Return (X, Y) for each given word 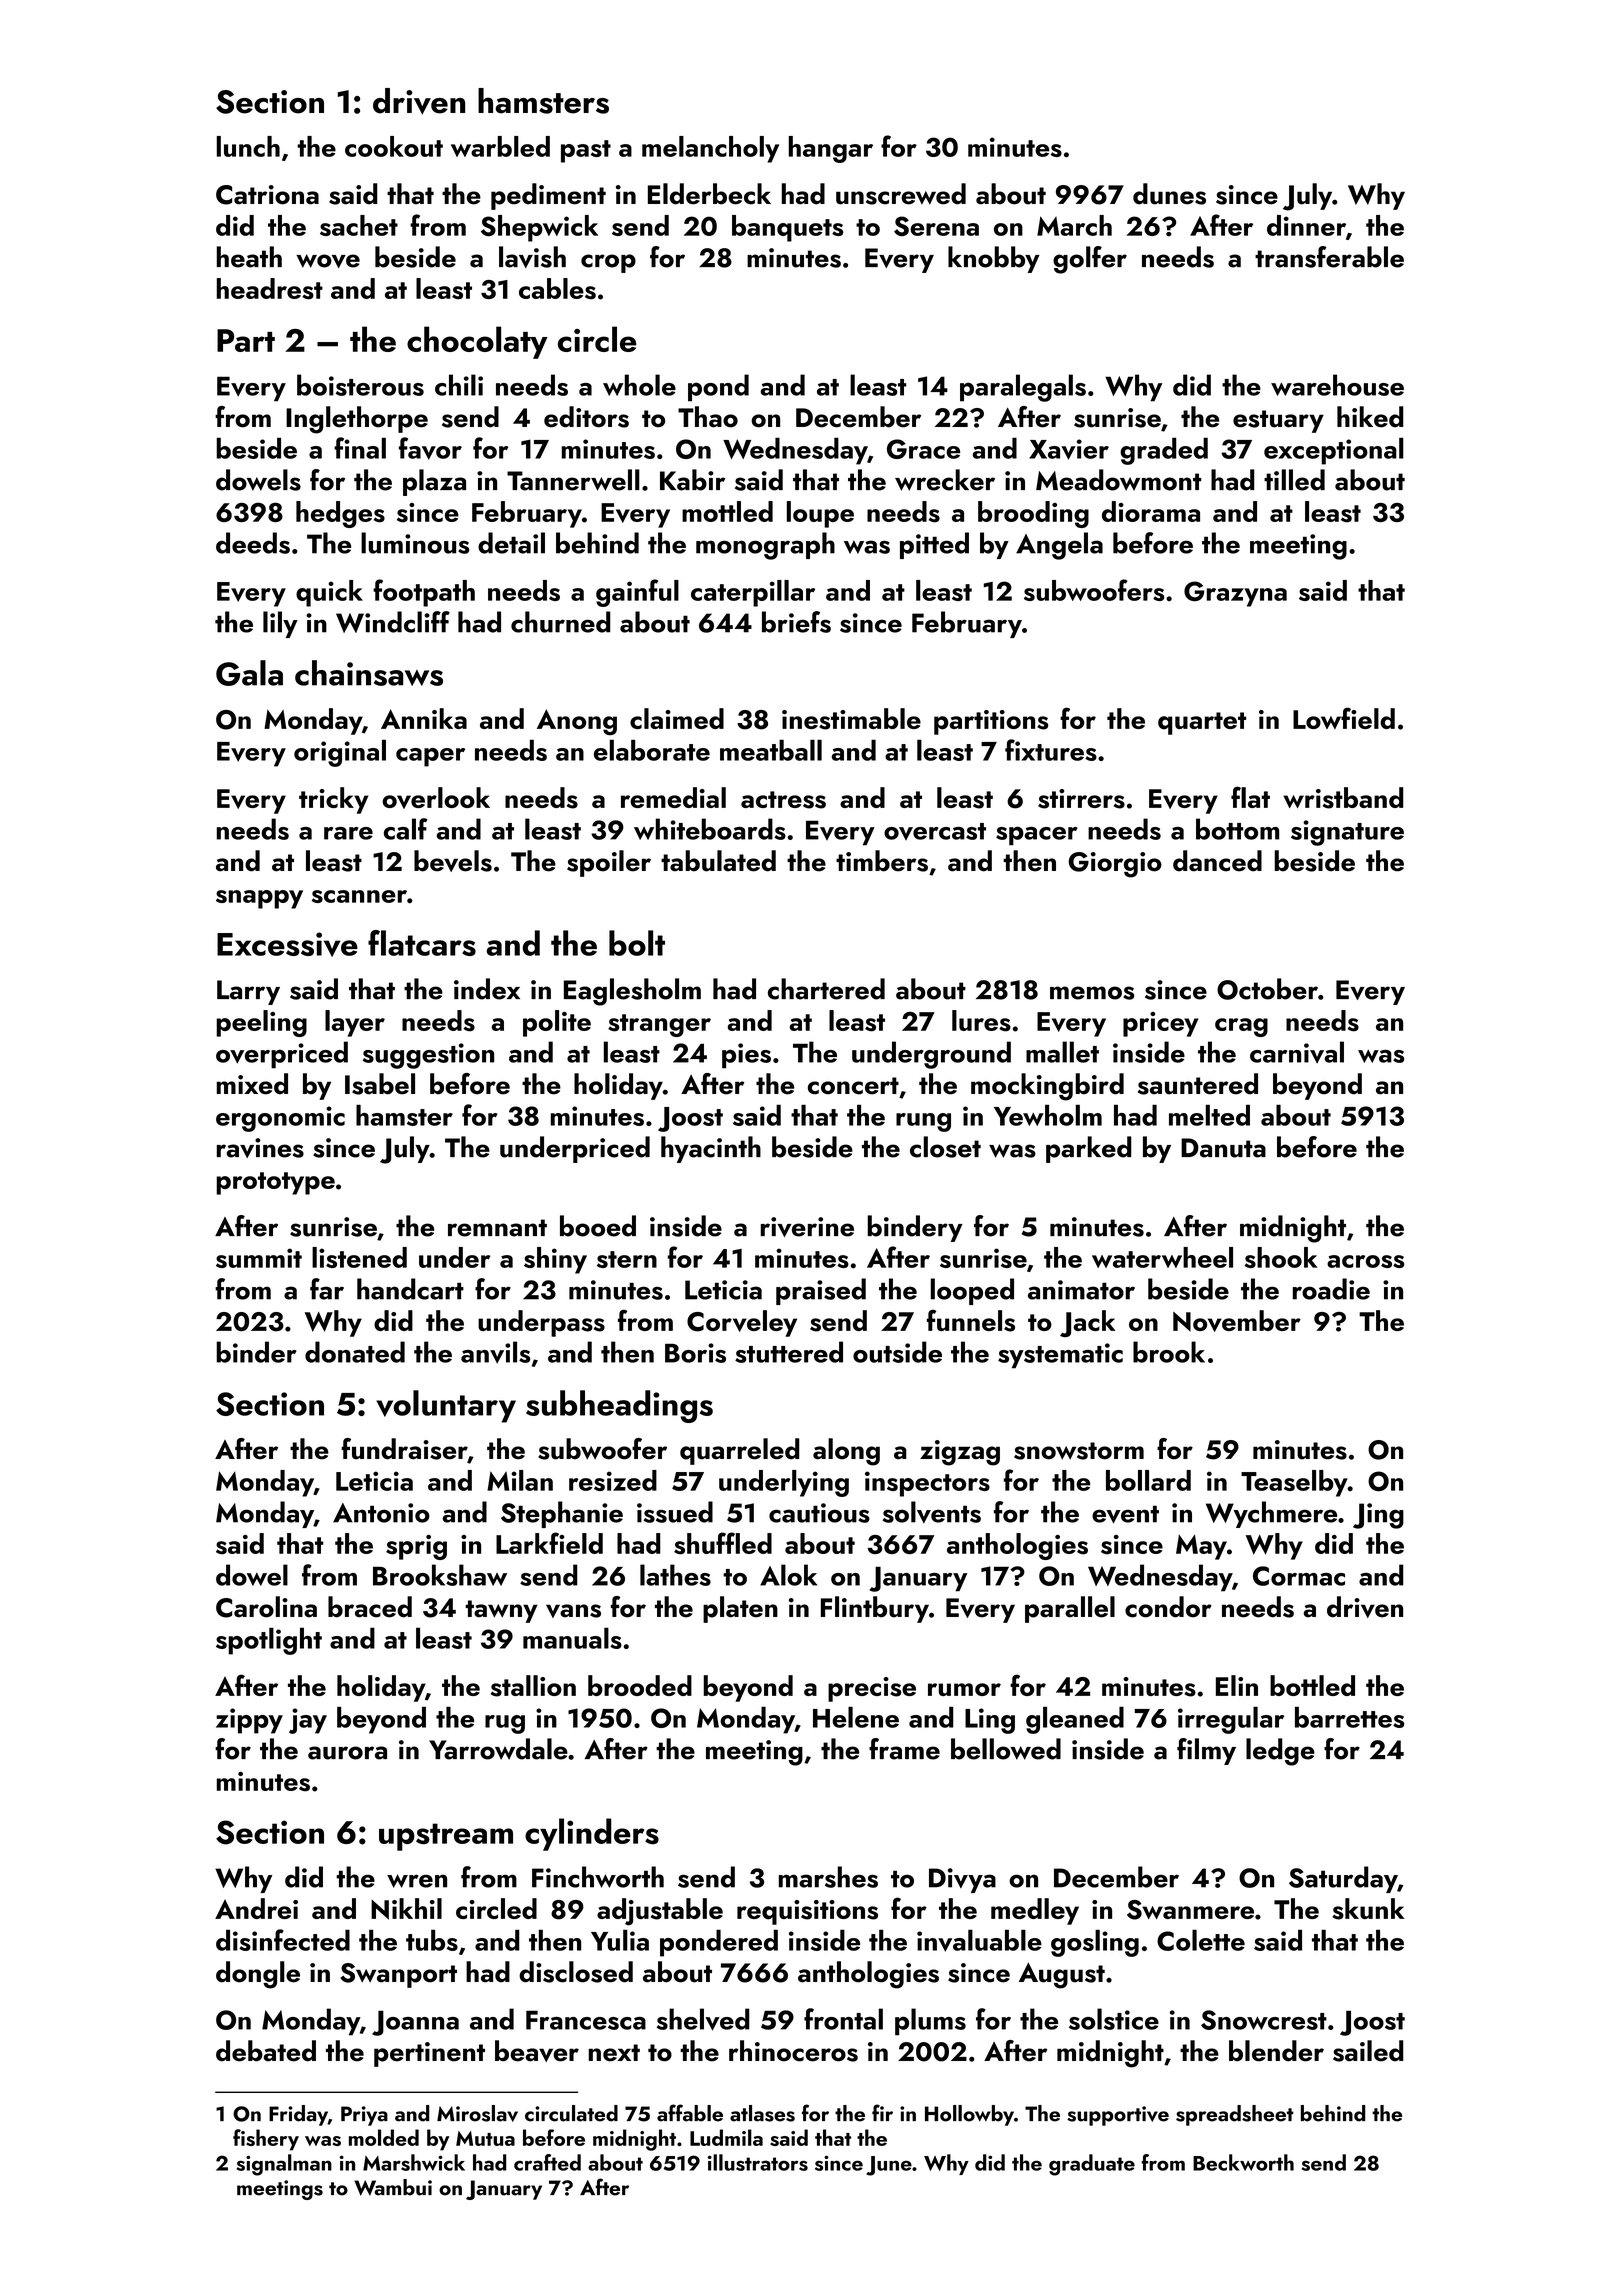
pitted (934, 545)
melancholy (710, 149)
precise (872, 1689)
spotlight (269, 1641)
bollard (1148, 1480)
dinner (1306, 225)
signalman (284, 2165)
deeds (253, 543)
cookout (394, 146)
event (1125, 1514)
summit (259, 1258)
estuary (1278, 421)
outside (897, 1352)
